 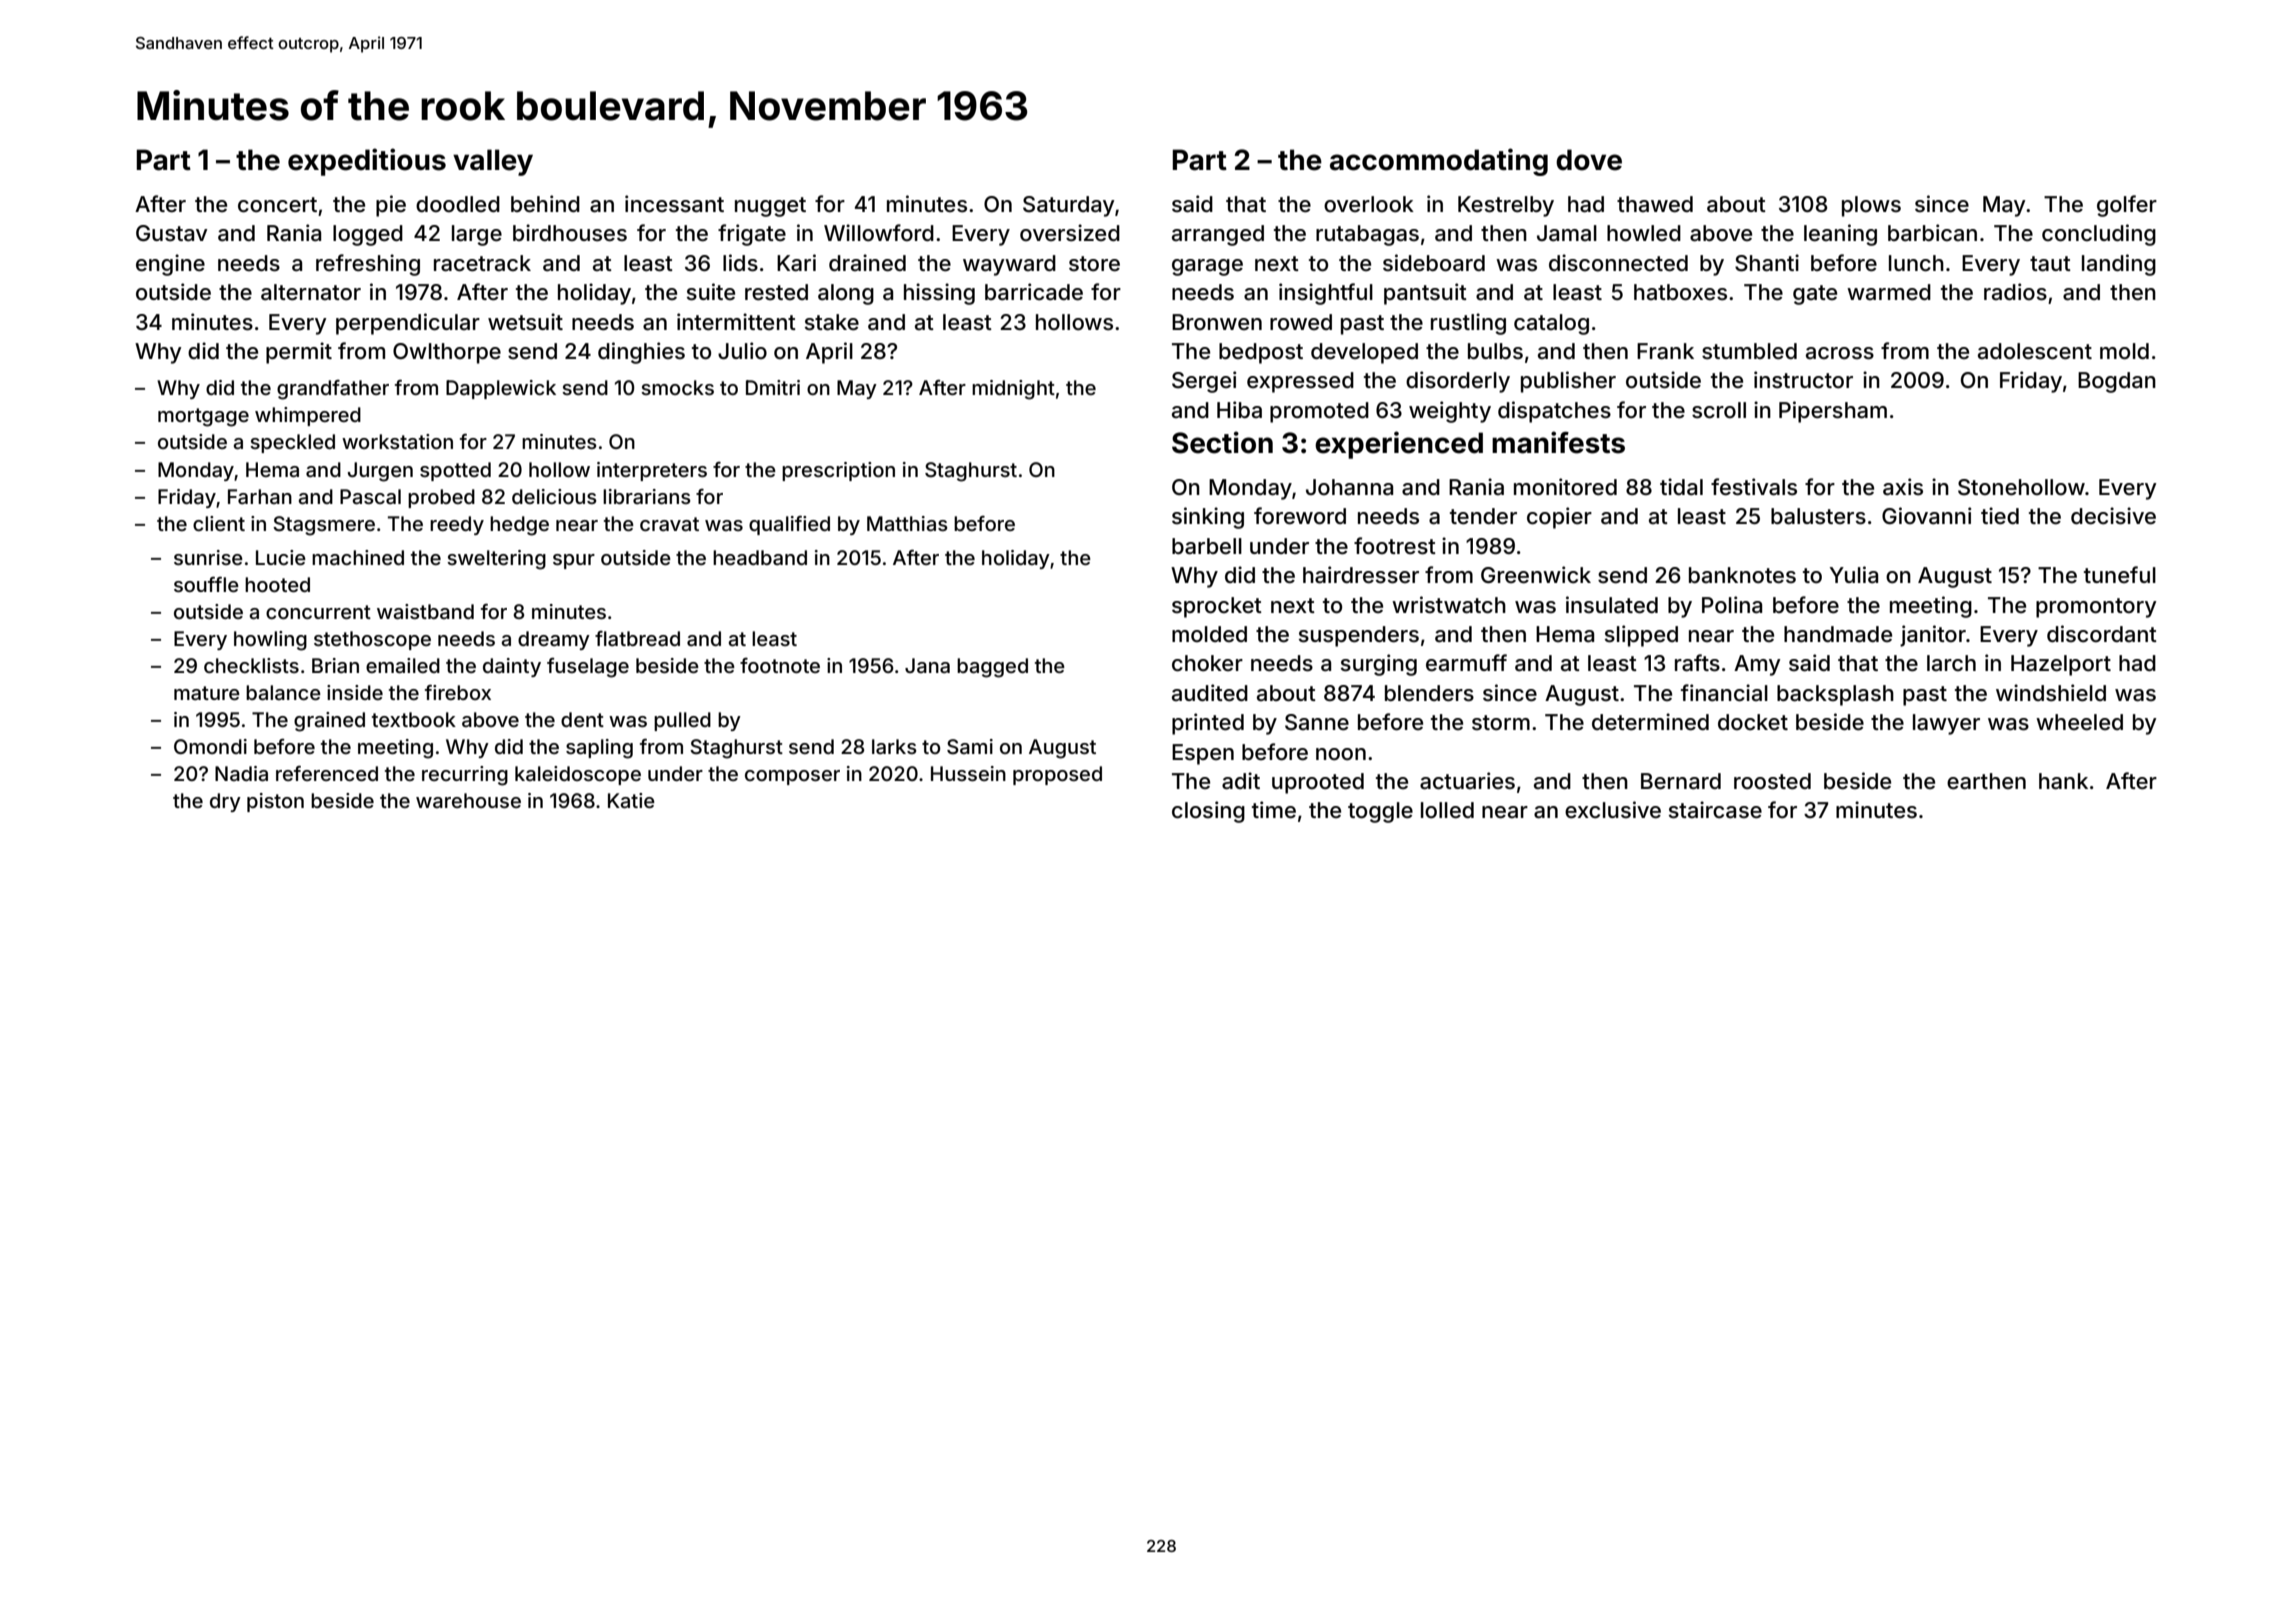 I want to click on bagged, so click(x=992, y=668).
